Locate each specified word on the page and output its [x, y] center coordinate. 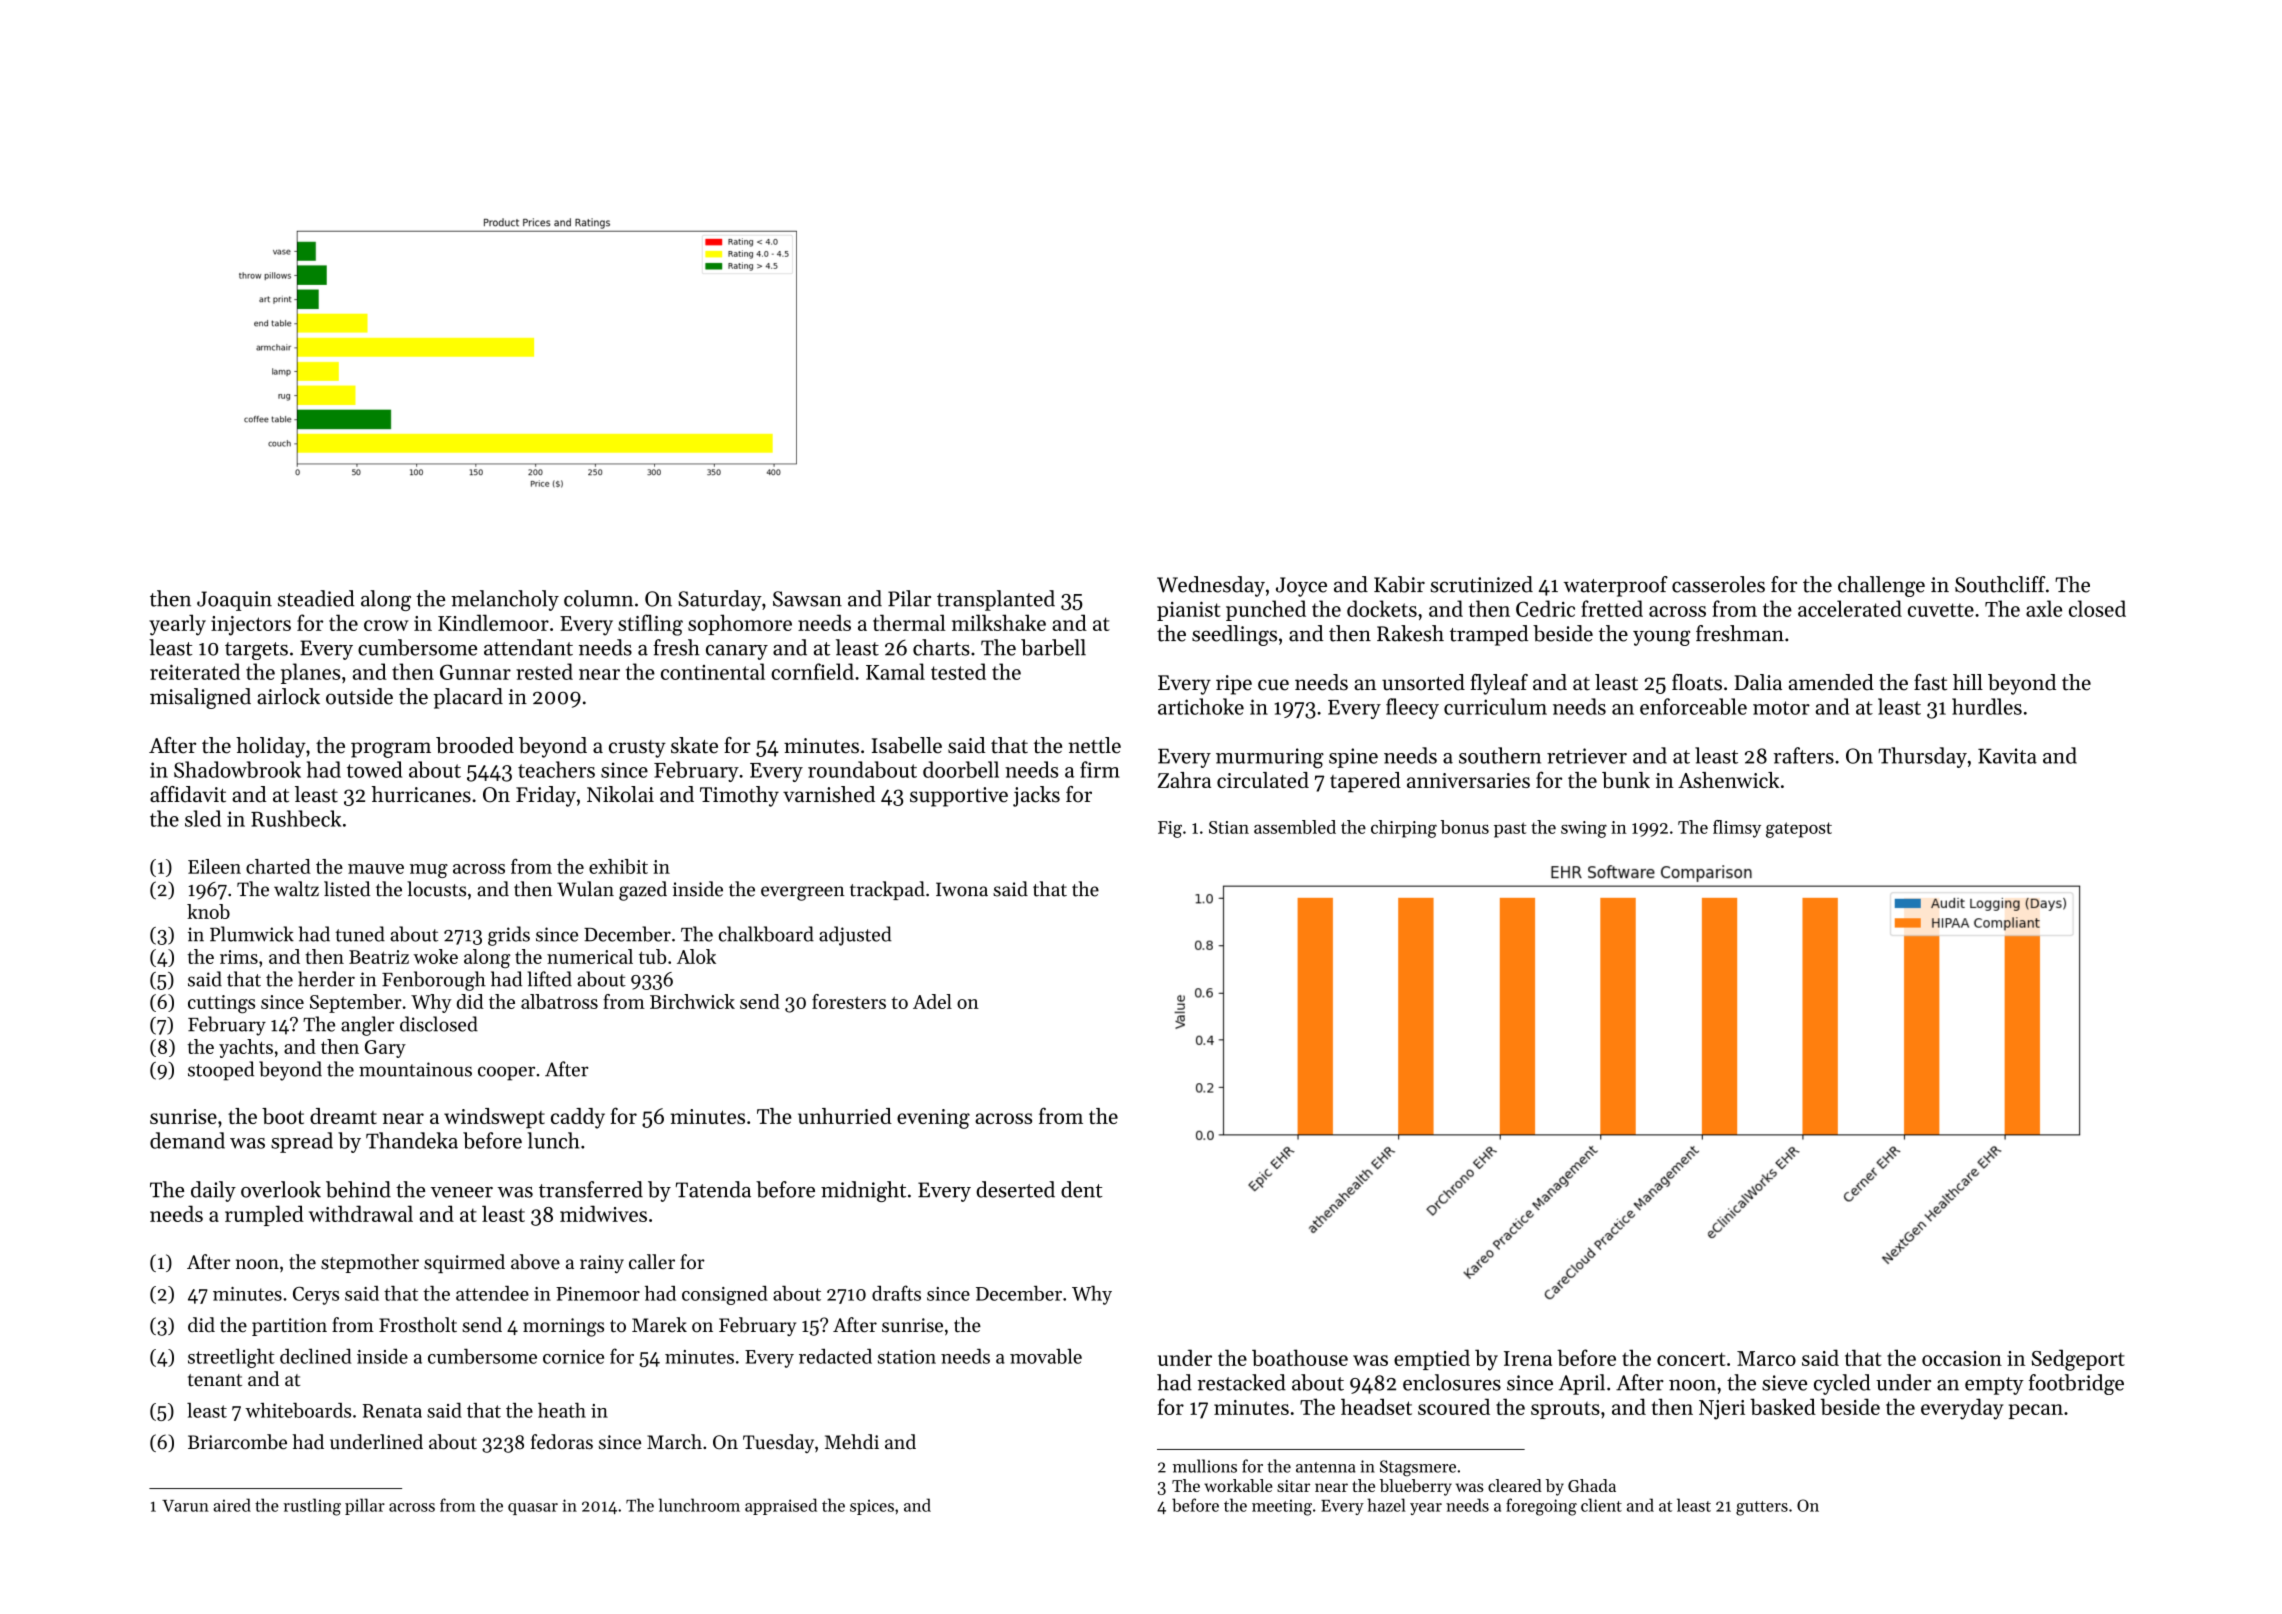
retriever [1587, 756]
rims [239, 957]
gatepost [1799, 830]
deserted [1015, 1189]
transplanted [996, 600]
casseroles [1718, 584]
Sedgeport [2078, 1360]
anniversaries [1468, 780]
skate [694, 745]
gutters [1762, 1508]
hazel [1386, 1505]
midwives [603, 1213]
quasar [533, 1509]
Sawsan [807, 599]
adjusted [855, 936]
